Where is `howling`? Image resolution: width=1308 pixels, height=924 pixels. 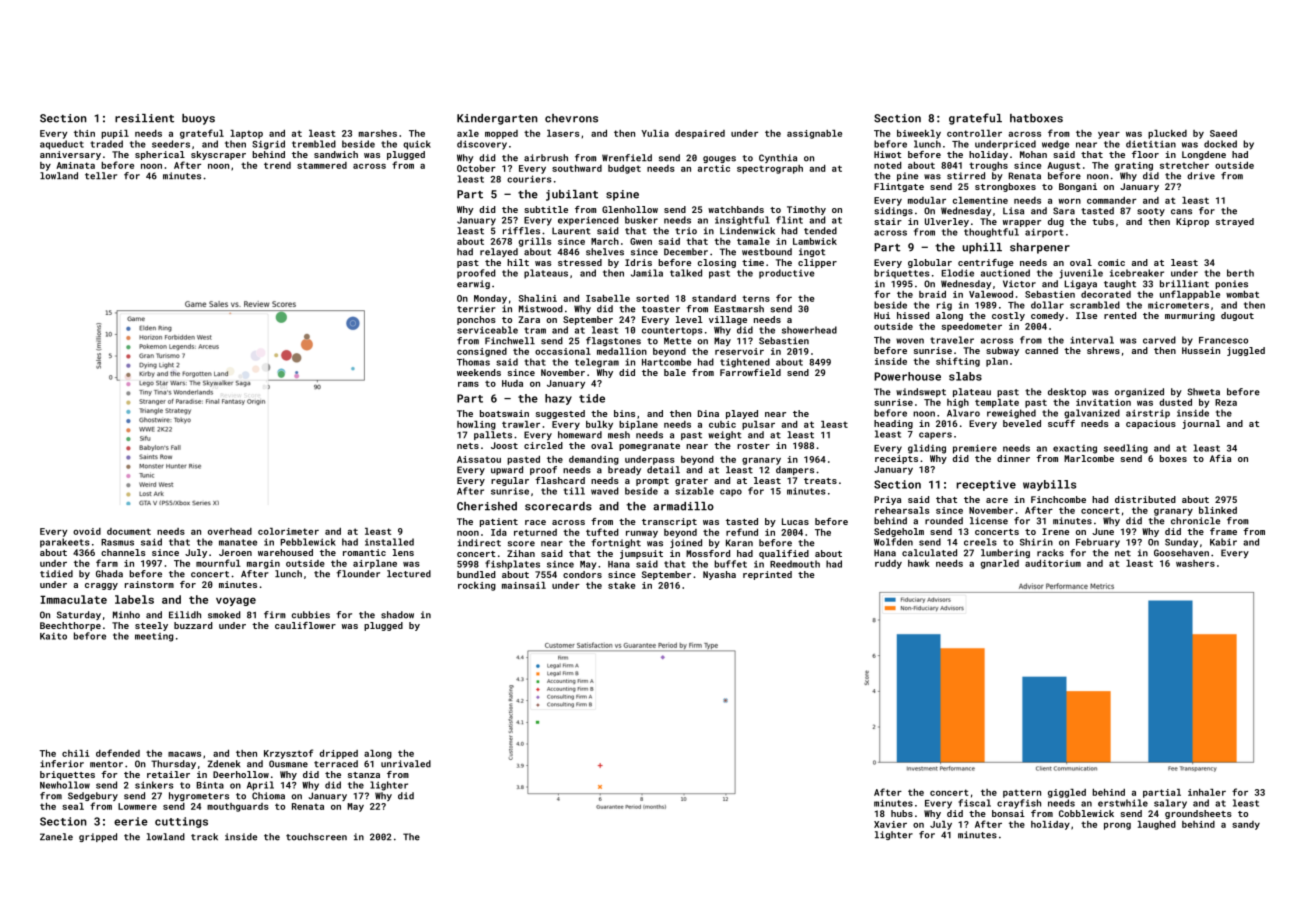 howling is located at coordinates (476, 425).
